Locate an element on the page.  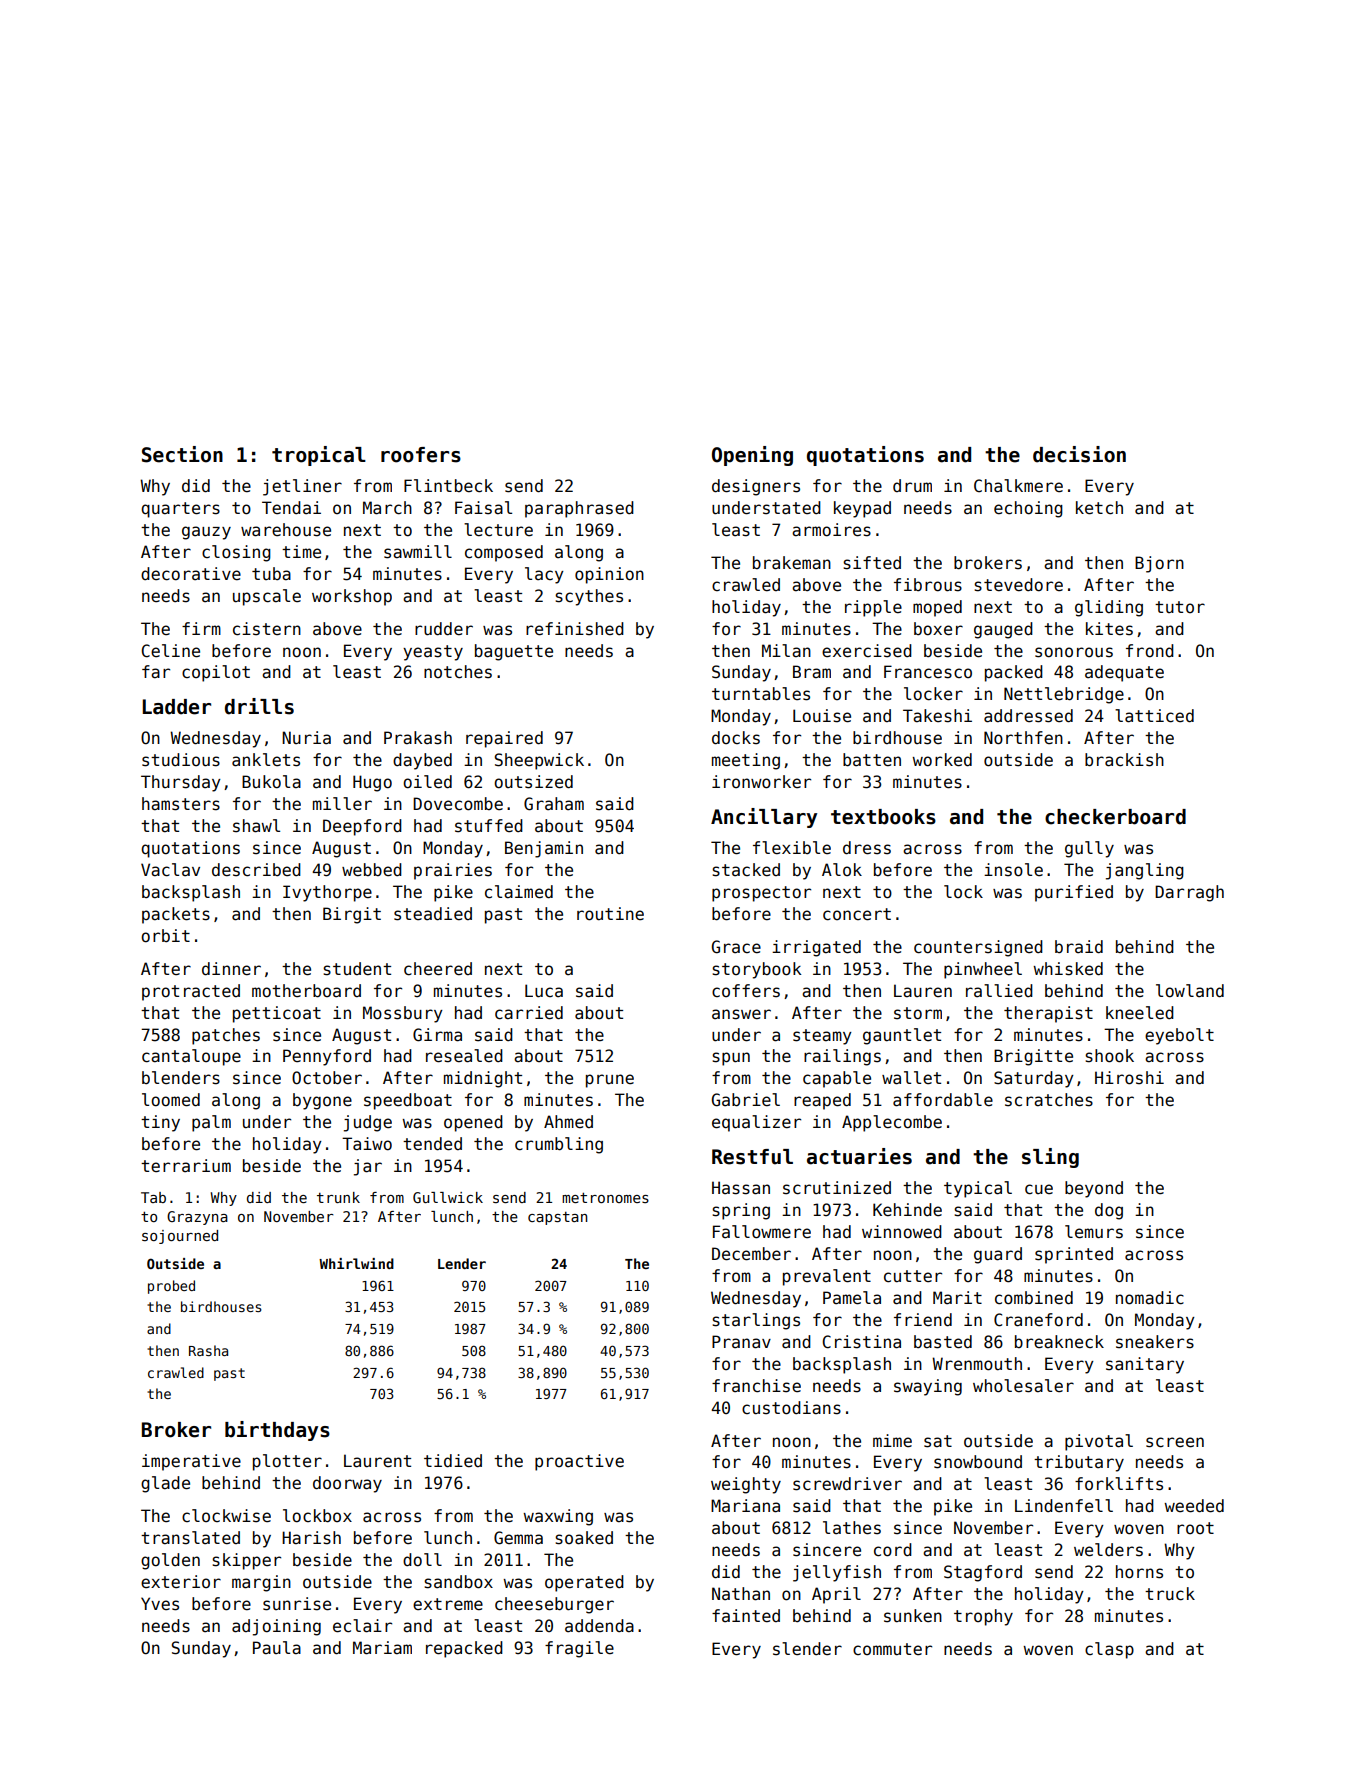
steamy is located at coordinates (822, 1037).
